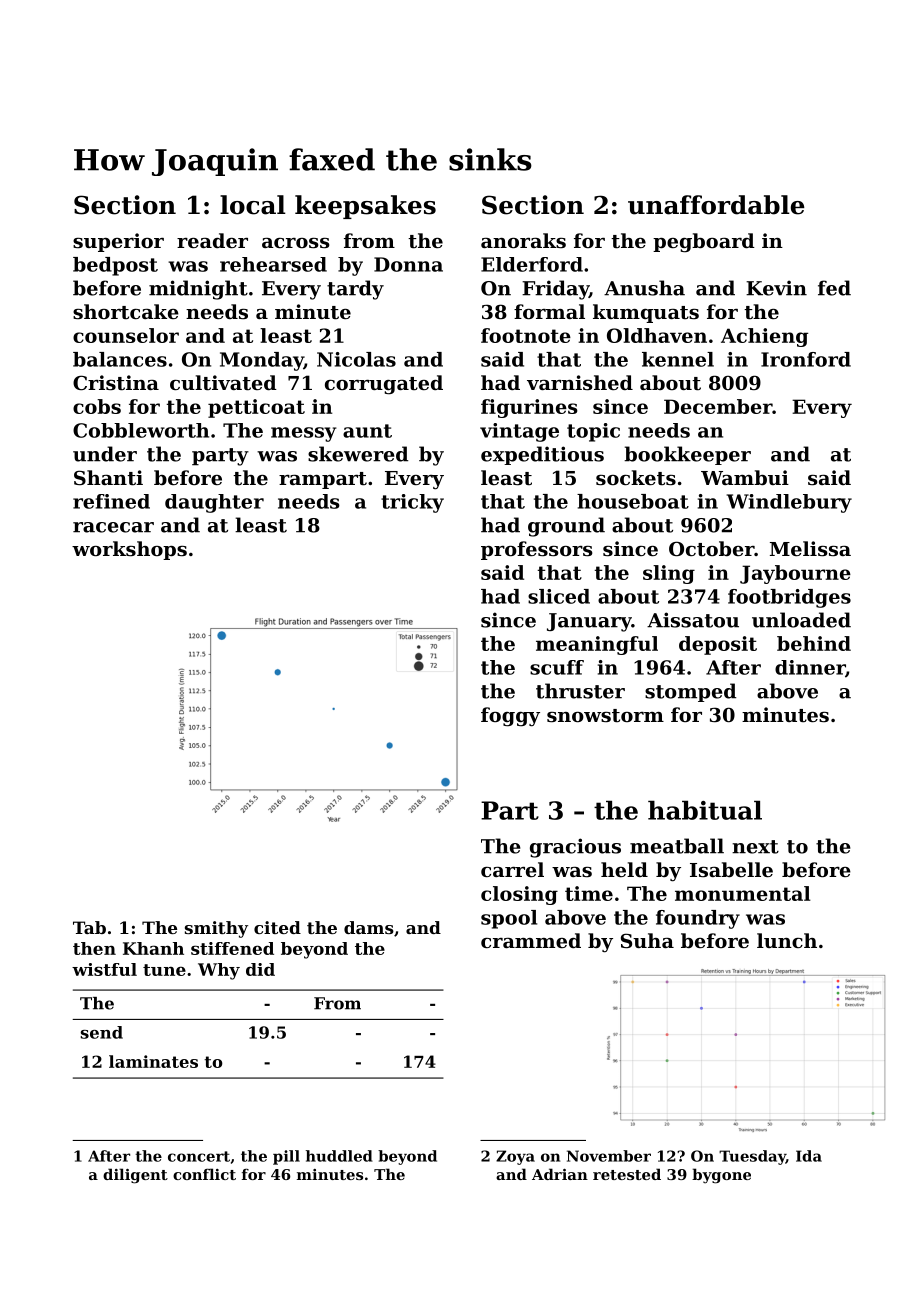 This screenshot has width=924, height=1311. What do you see at coordinates (339, 1156) in the screenshot?
I see `huddled` at bounding box center [339, 1156].
